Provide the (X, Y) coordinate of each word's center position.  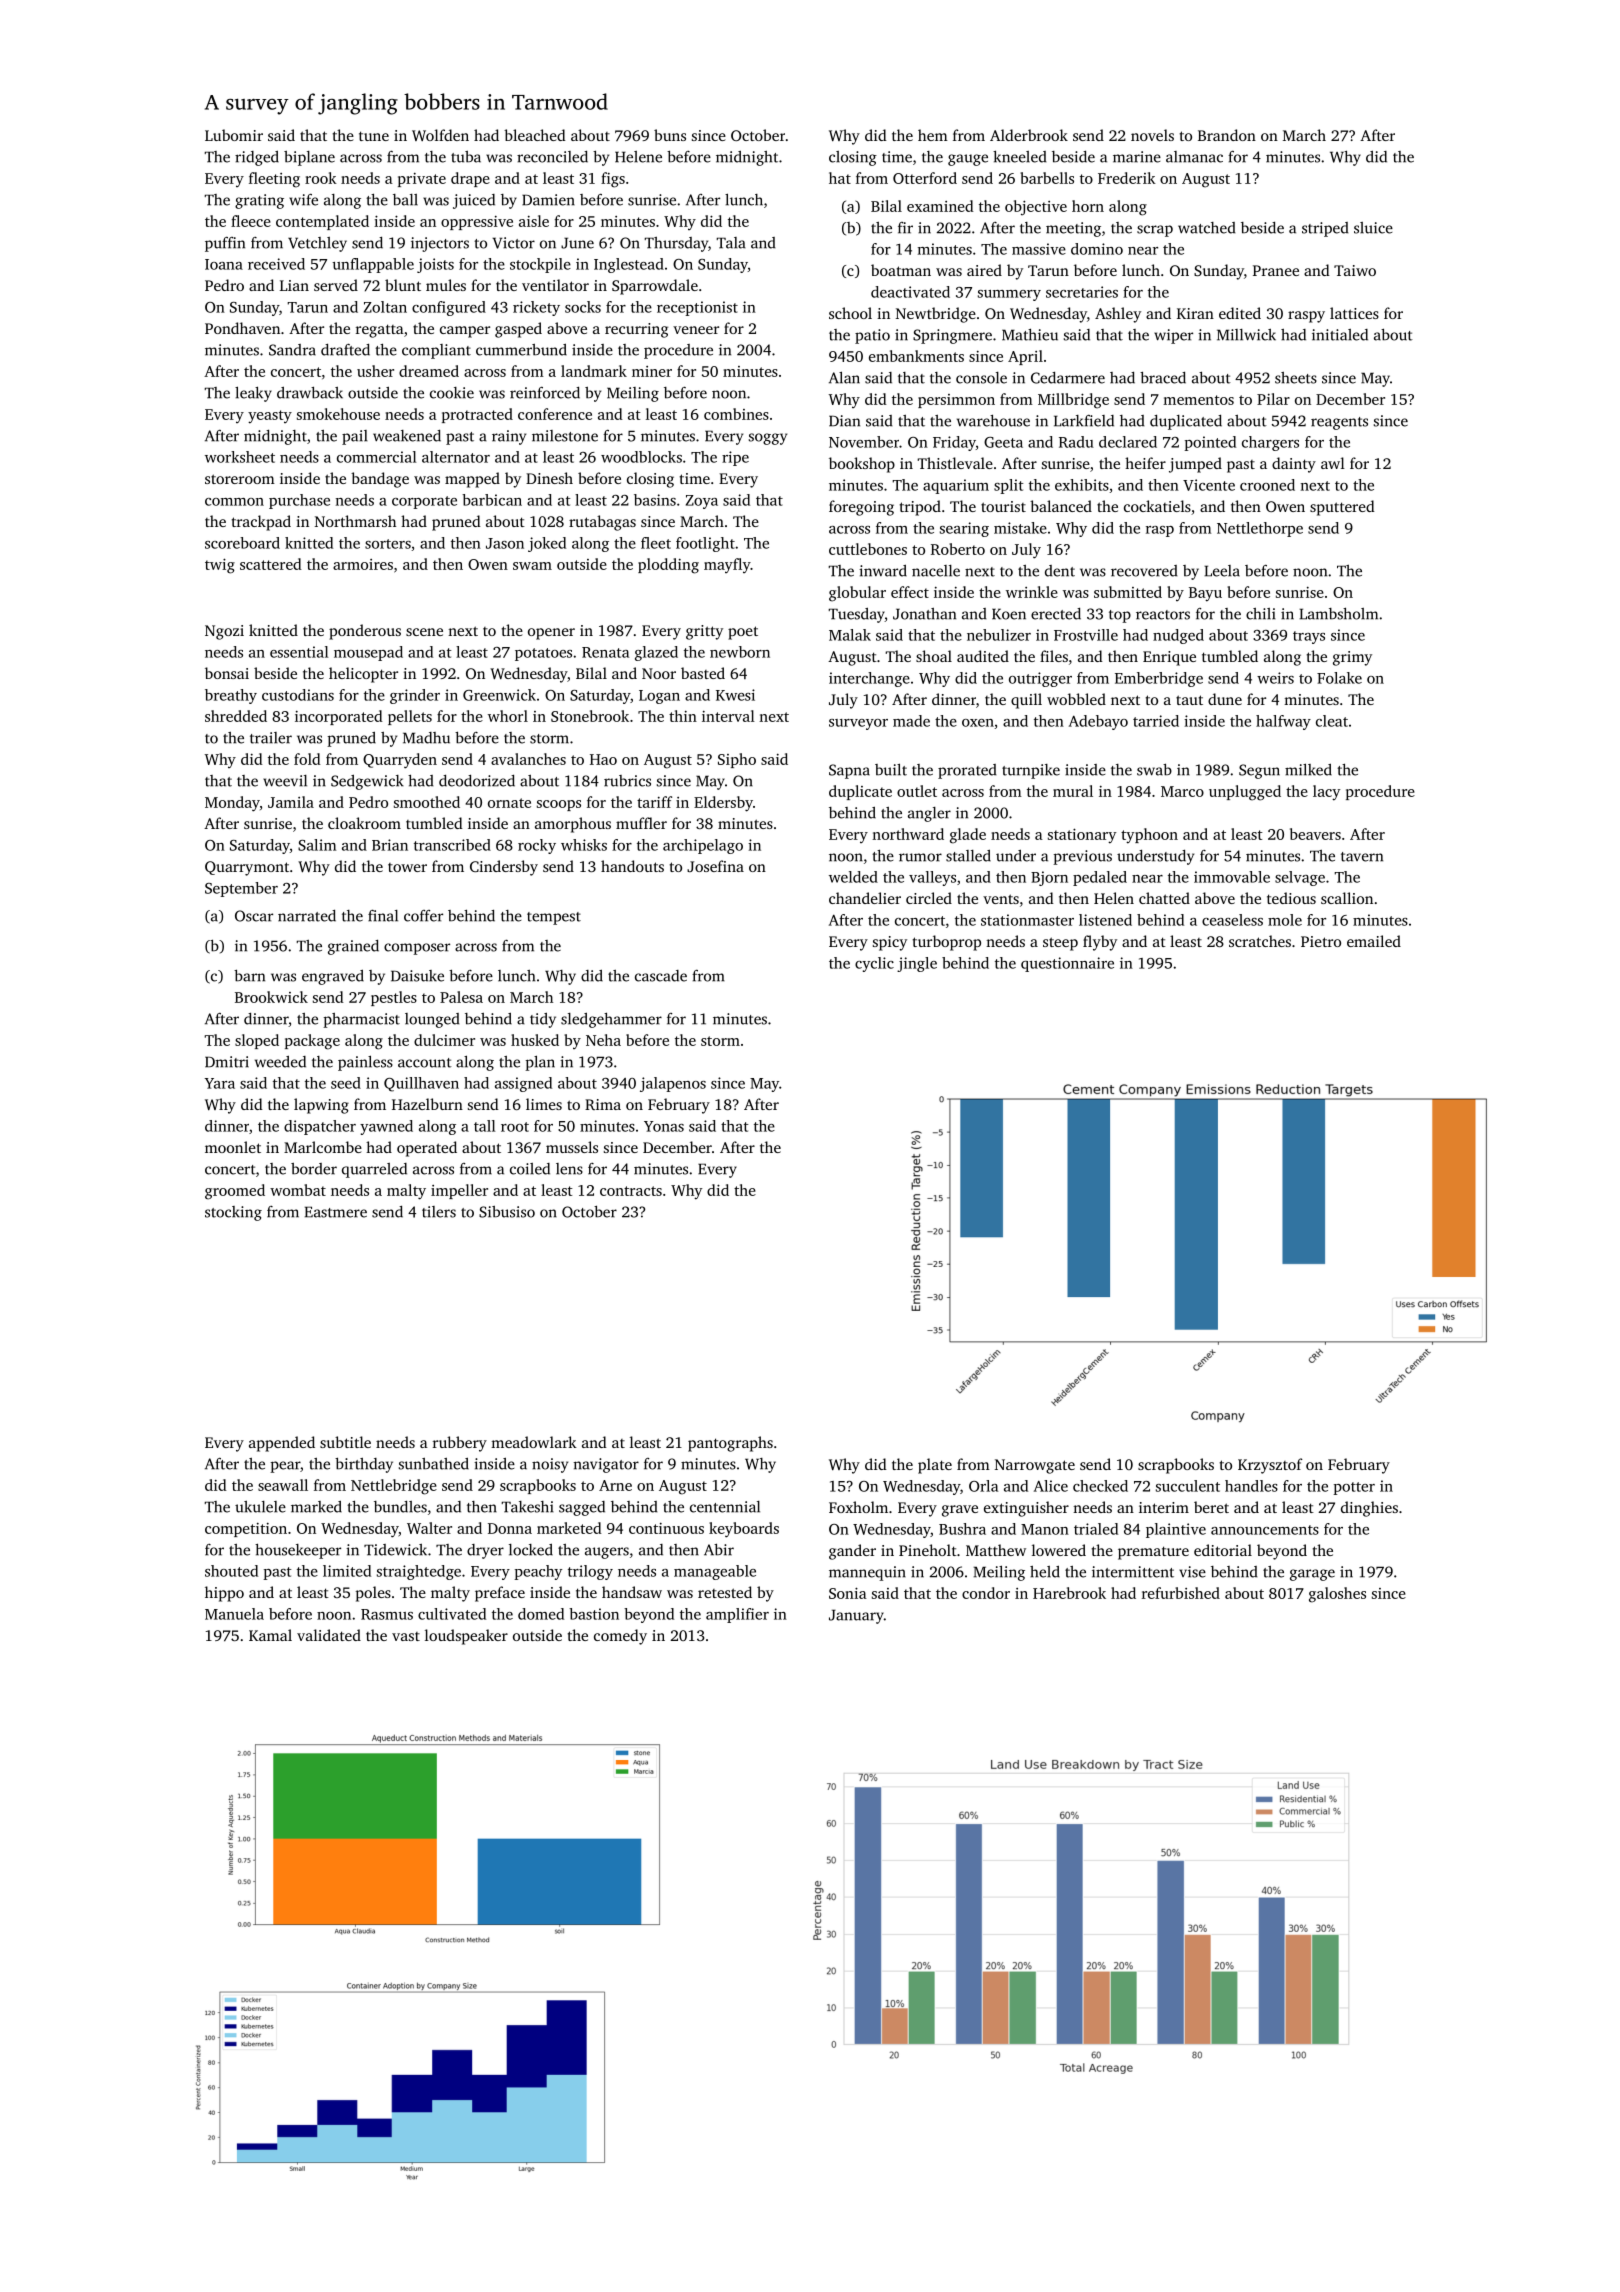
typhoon (1149, 836)
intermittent (1133, 1572)
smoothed (427, 802)
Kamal (270, 1635)
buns (670, 135)
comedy (620, 1637)
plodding (668, 566)
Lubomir (234, 135)
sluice (1373, 228)
